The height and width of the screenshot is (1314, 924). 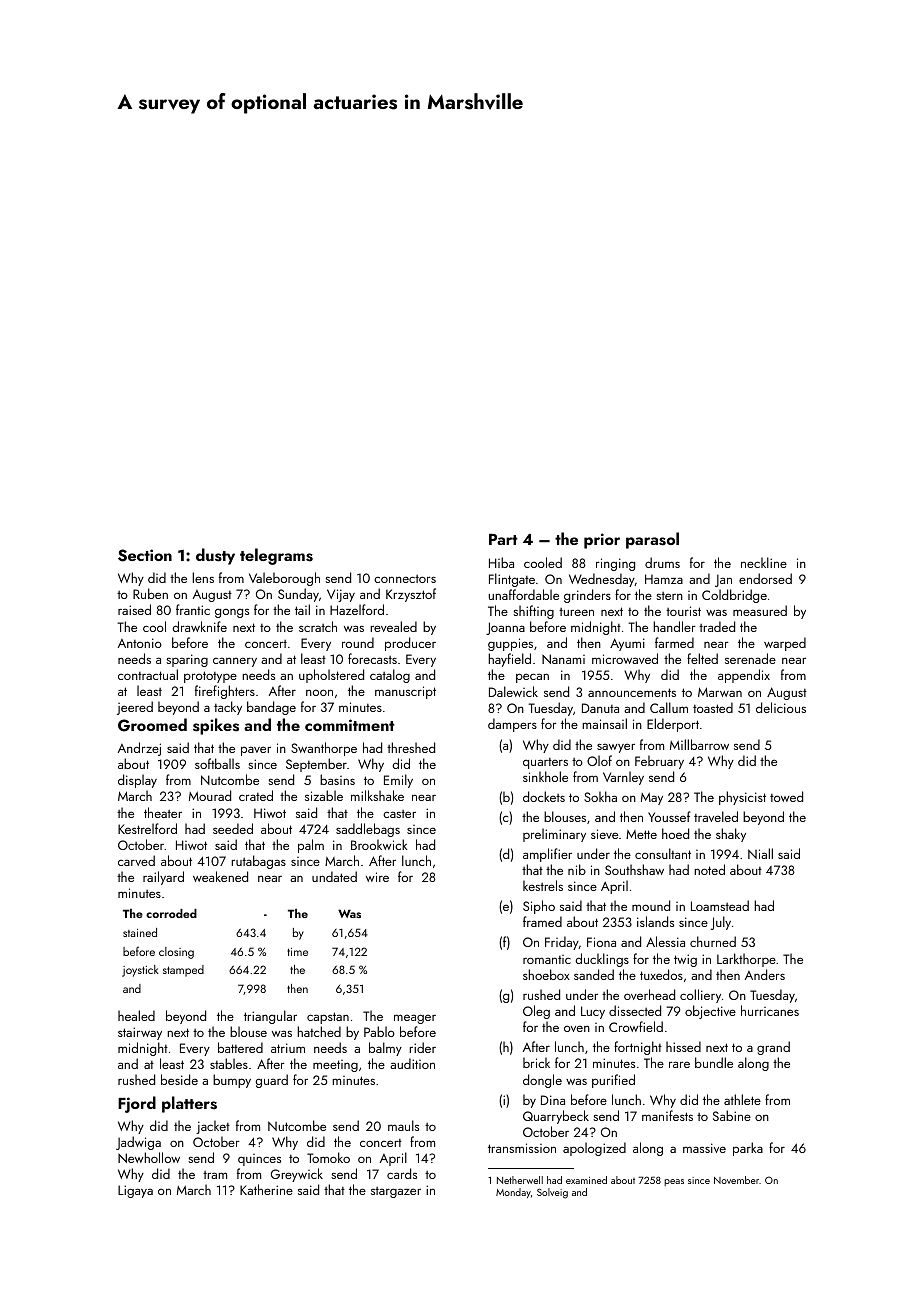 I want to click on Part, so click(x=503, y=539).
